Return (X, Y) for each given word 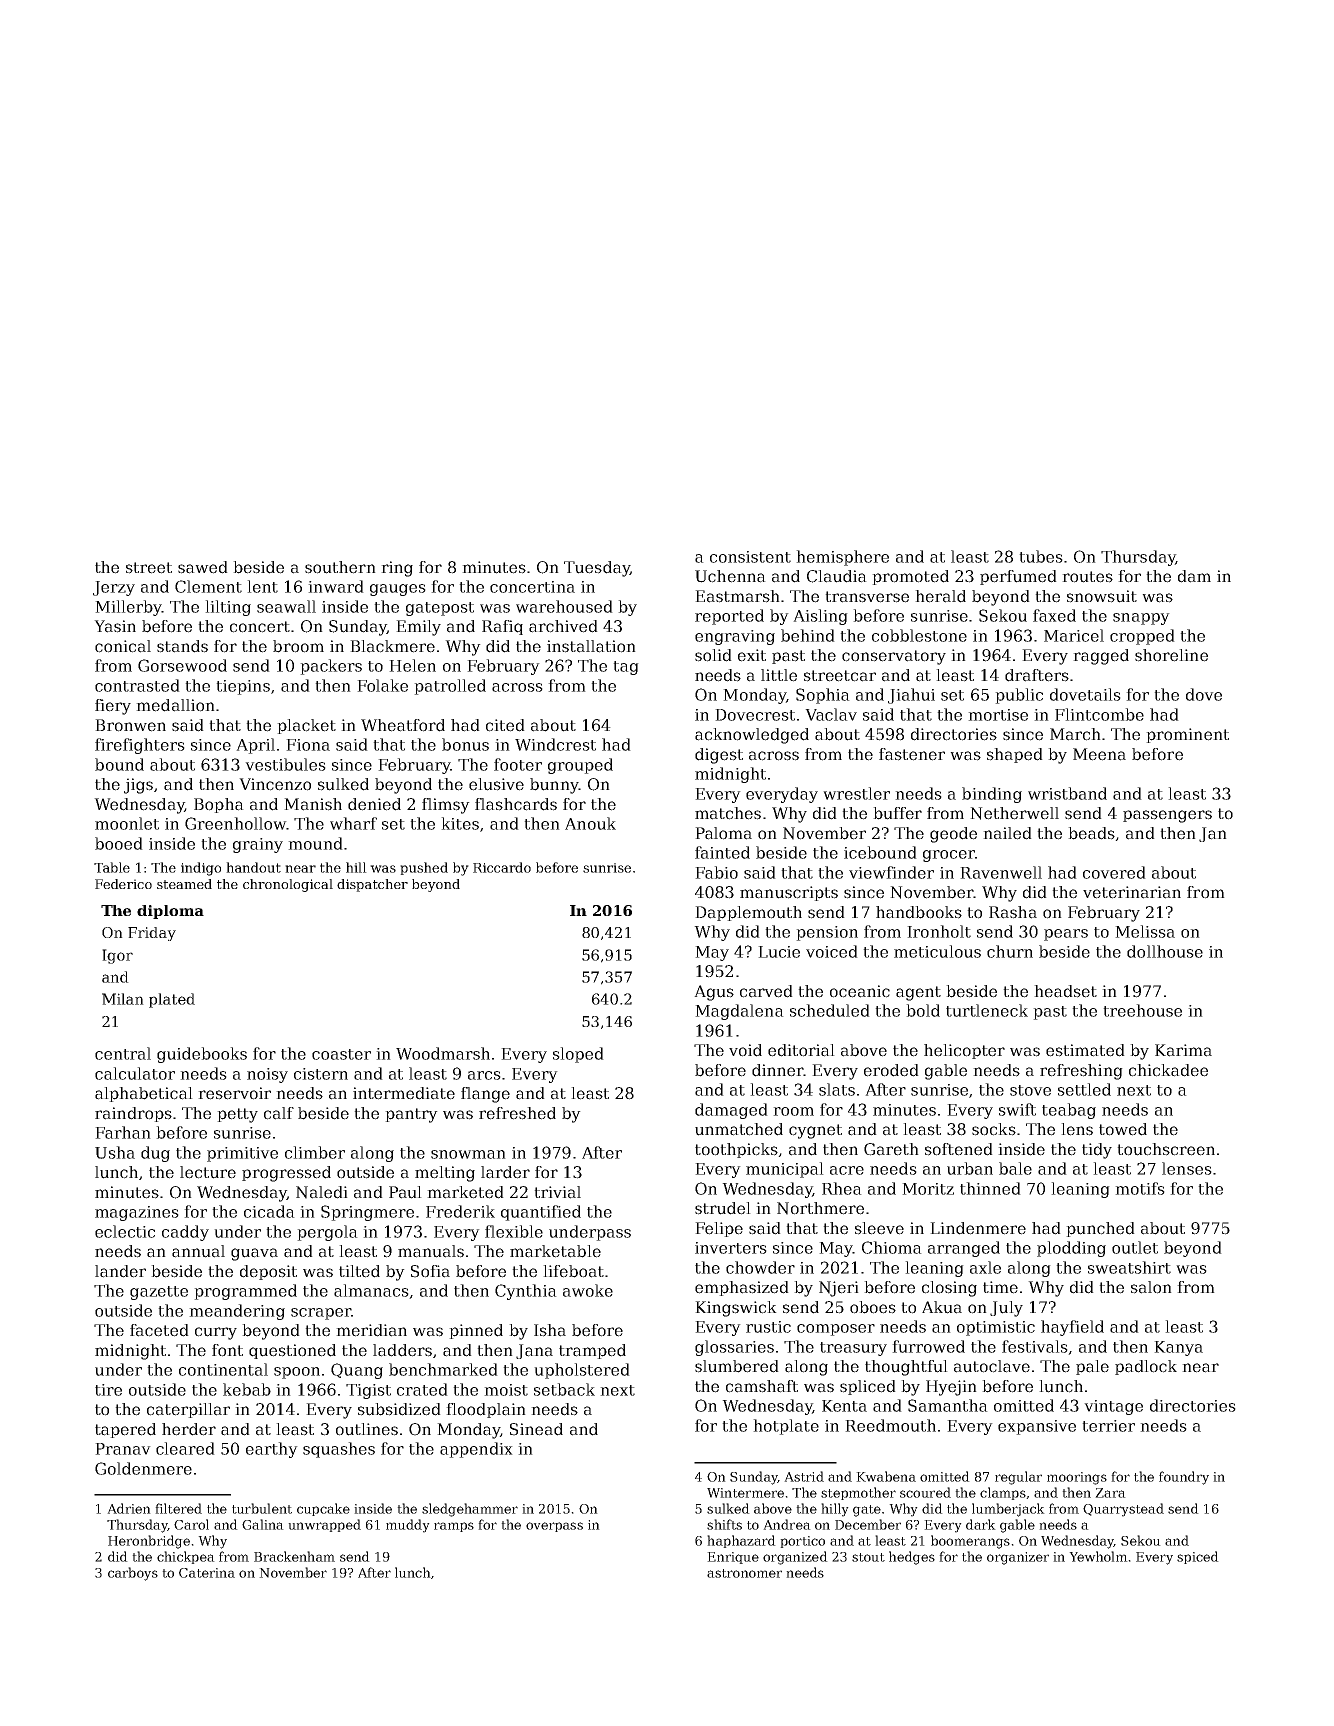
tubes (1041, 556)
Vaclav (831, 714)
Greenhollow (235, 823)
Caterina (207, 1573)
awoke (588, 1290)
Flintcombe (1099, 714)
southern (340, 567)
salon (1151, 1287)
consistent (750, 557)
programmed (245, 1292)
